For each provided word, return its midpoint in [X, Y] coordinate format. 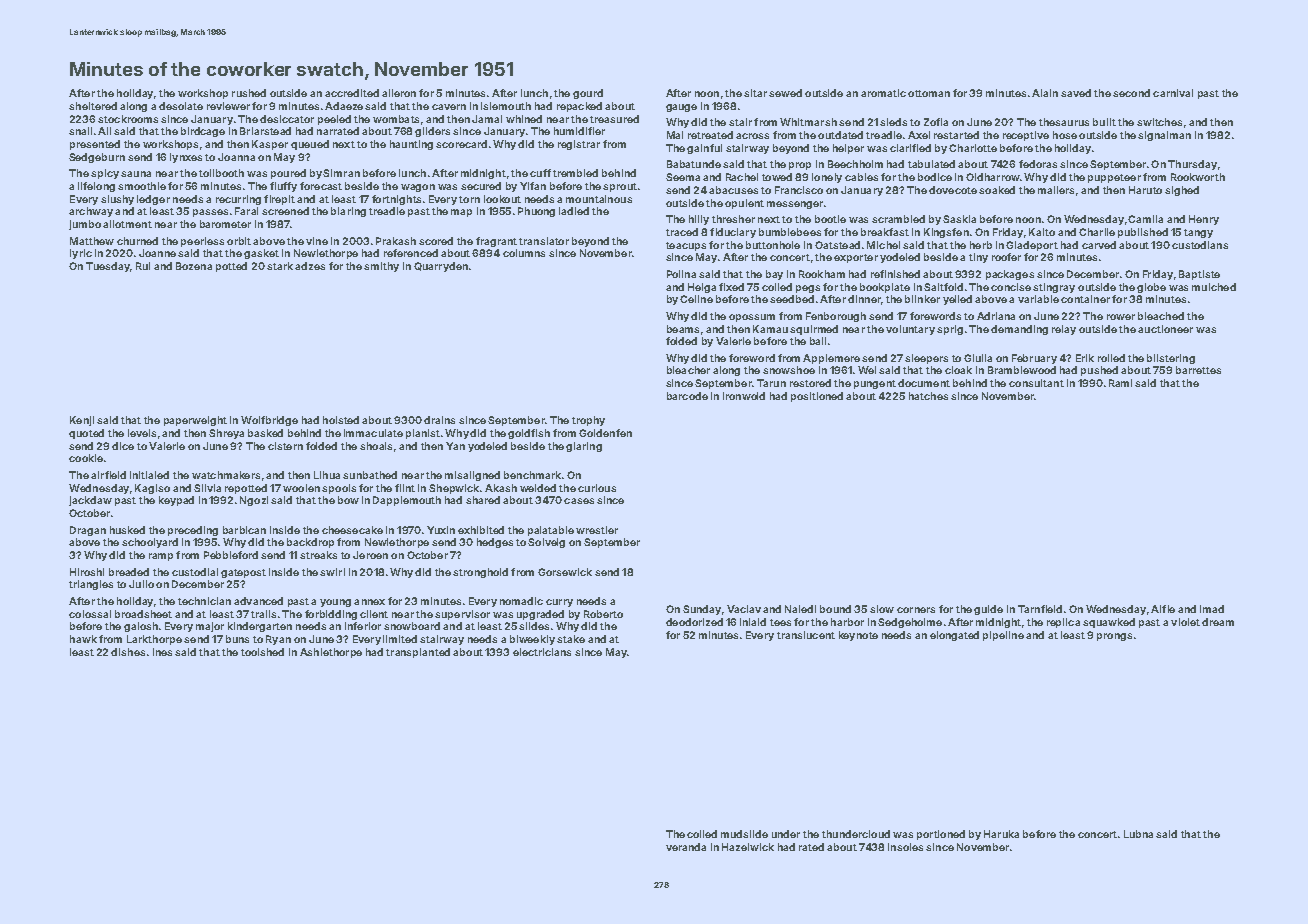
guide [988, 610]
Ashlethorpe [331, 653]
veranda [686, 847]
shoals [376, 446]
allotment [127, 224]
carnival [1173, 93]
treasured [614, 119]
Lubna [1138, 834]
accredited [352, 93]
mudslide [744, 834]
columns [524, 253]
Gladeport [1032, 246]
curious [597, 488]
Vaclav [744, 609]
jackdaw [90, 501]
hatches [928, 396]
